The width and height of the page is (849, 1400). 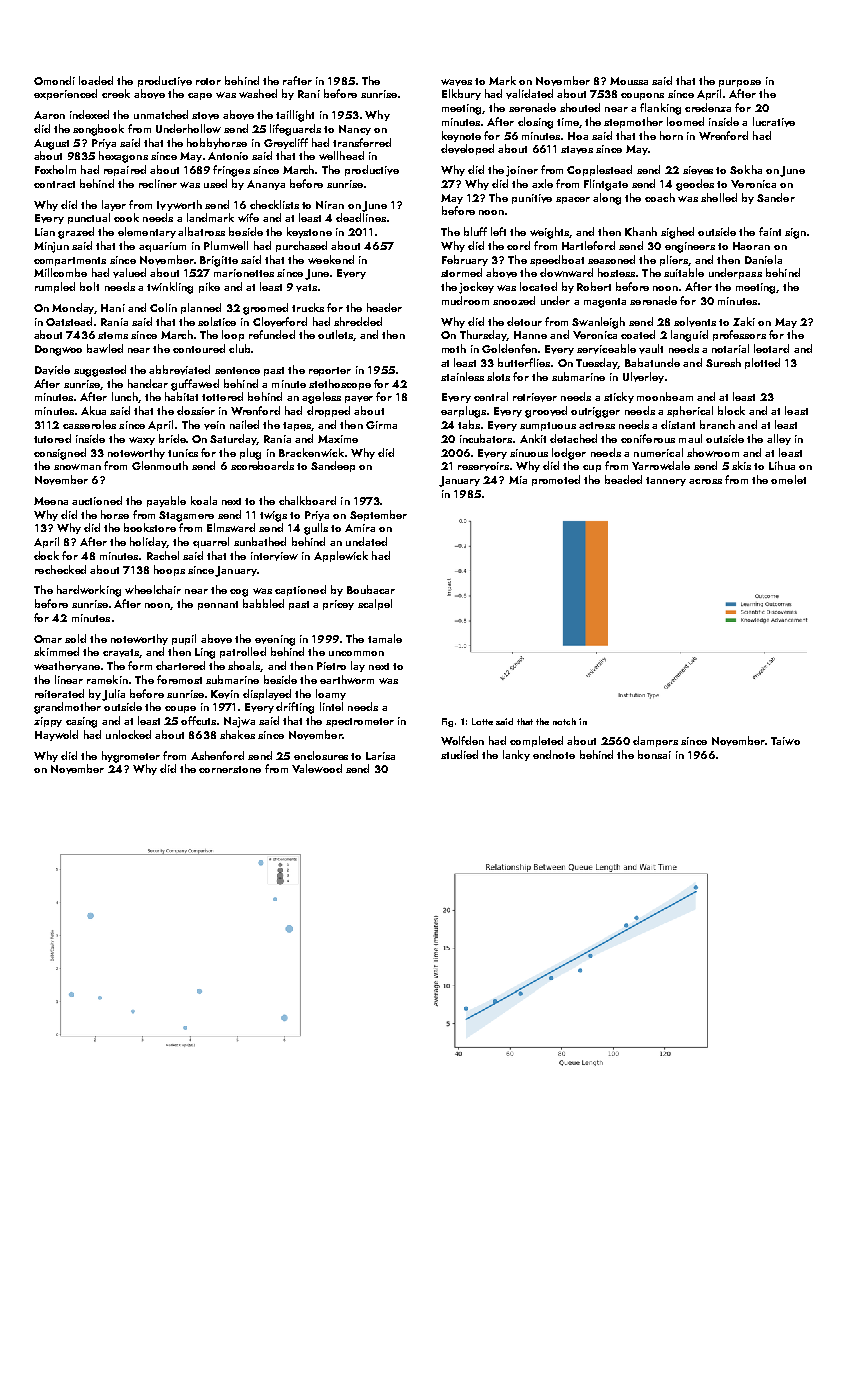 What do you see at coordinates (746, 169) in the page?
I see `Sokha` at bounding box center [746, 169].
